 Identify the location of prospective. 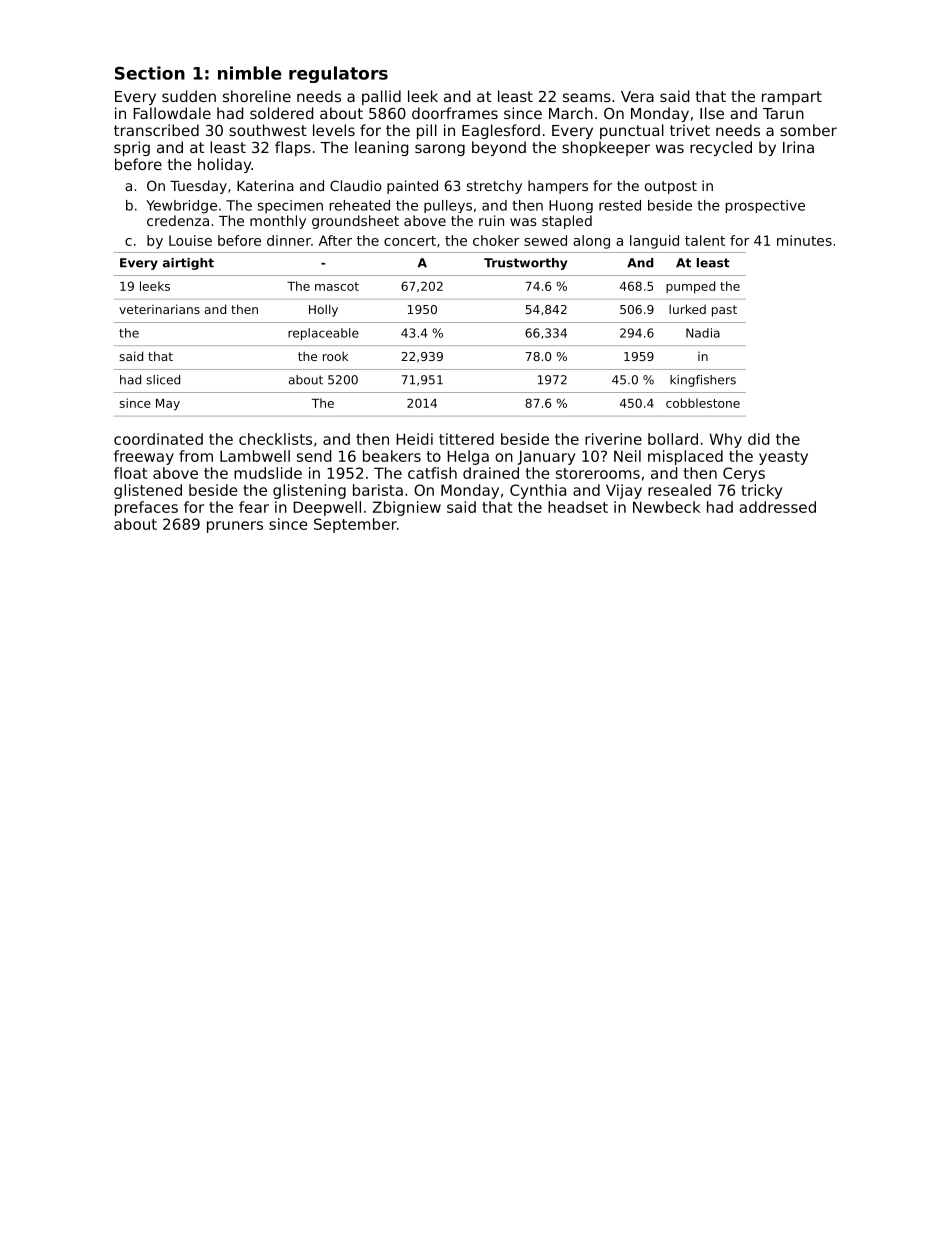
(765, 206).
